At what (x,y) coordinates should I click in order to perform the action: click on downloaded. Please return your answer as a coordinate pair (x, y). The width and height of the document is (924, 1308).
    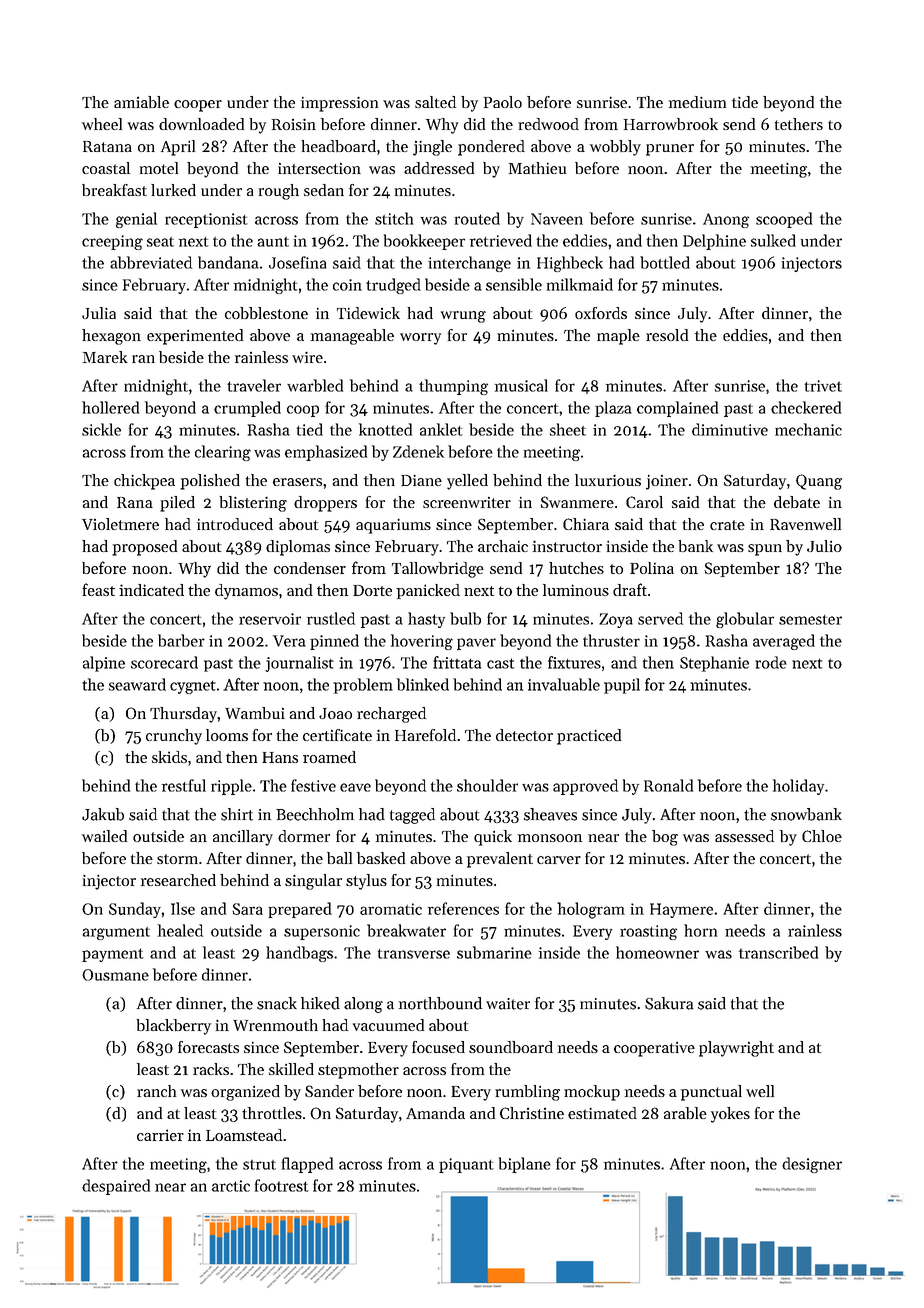
    Looking at the image, I should click on (201, 124).
